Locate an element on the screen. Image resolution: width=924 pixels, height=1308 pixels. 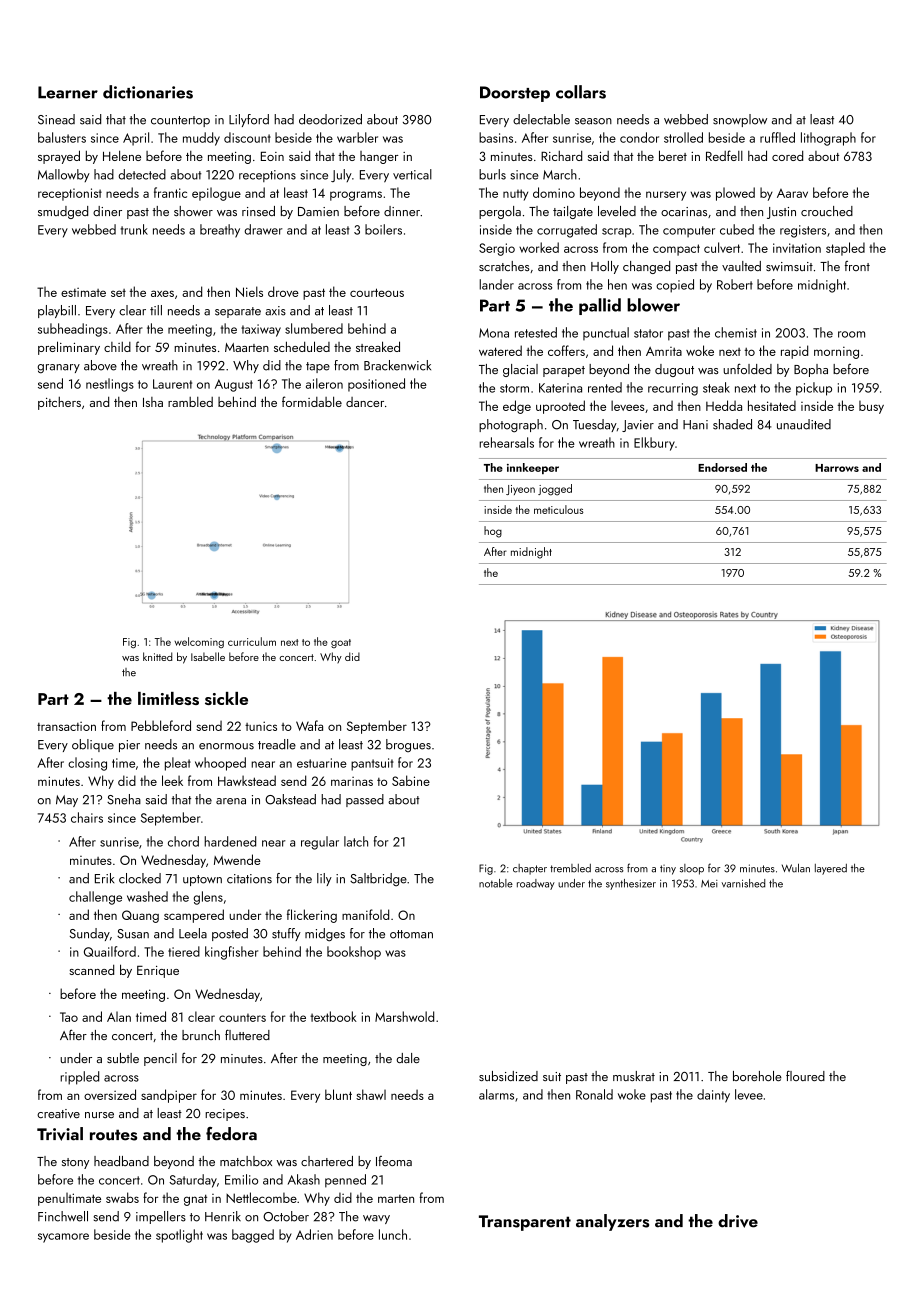
punctual is located at coordinates (606, 333).
